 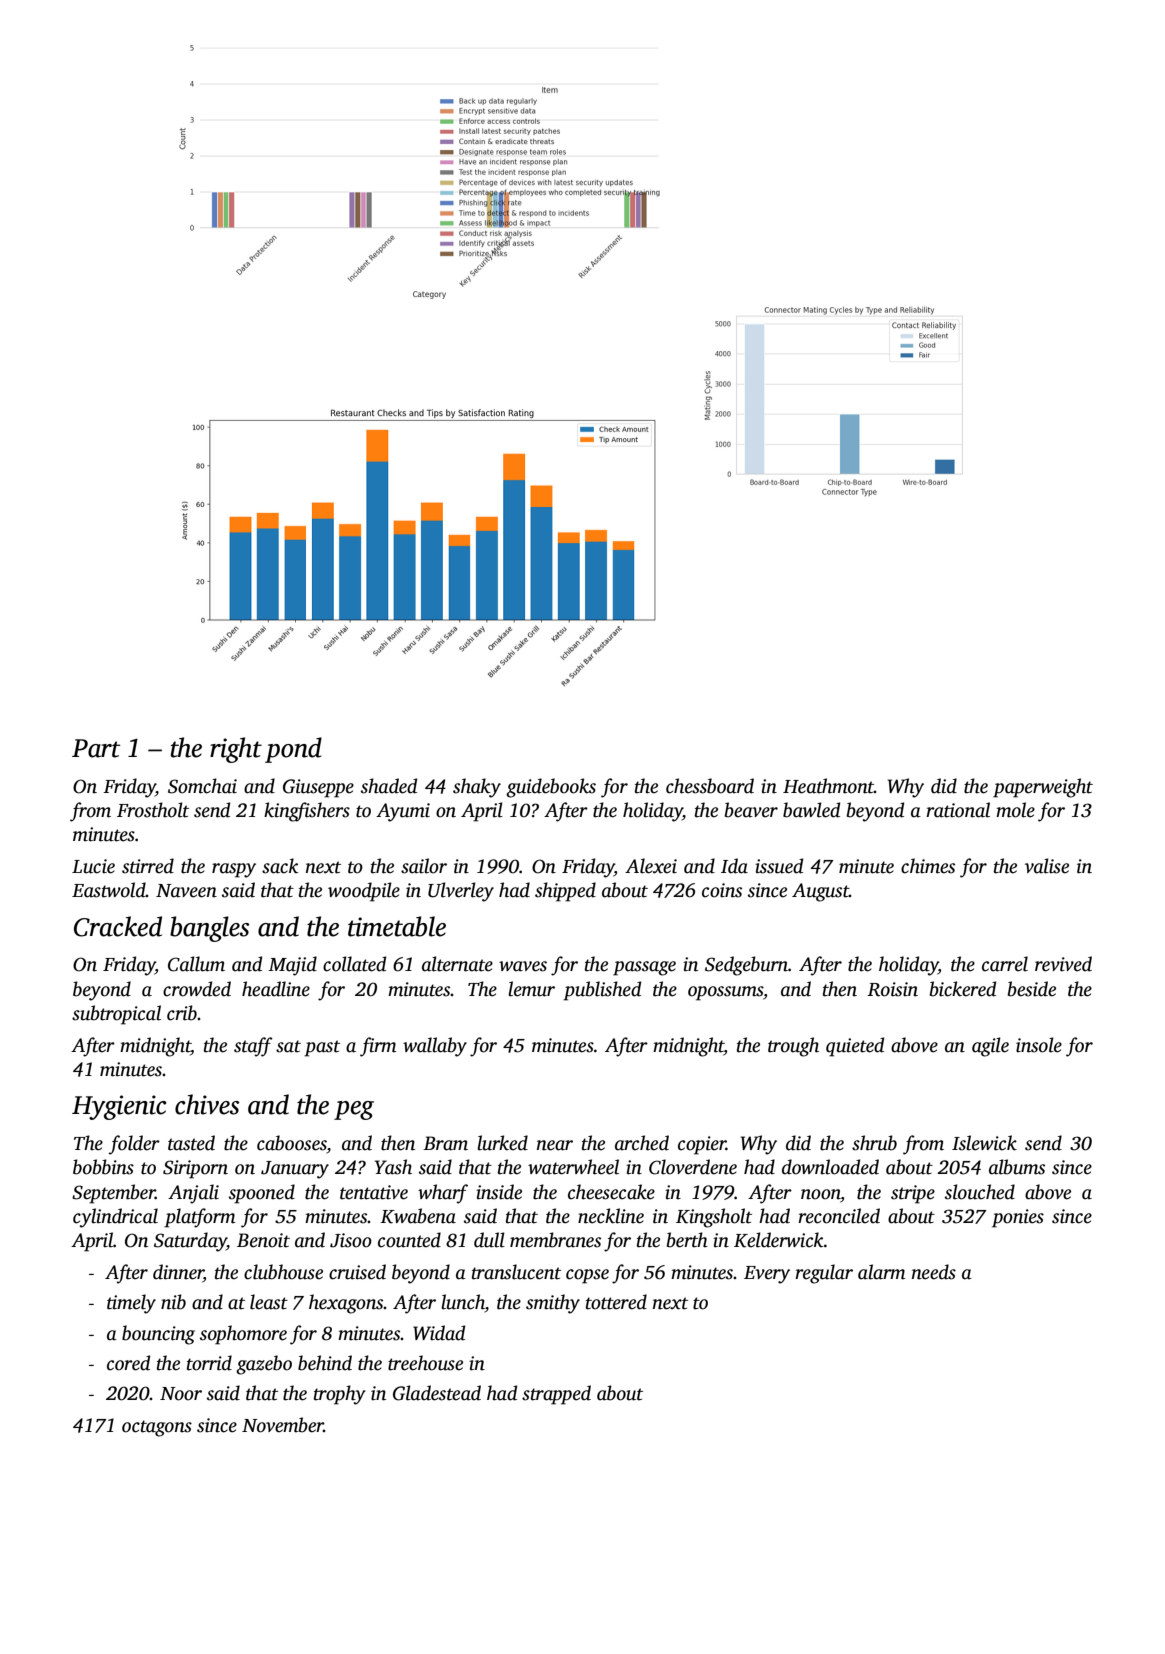 I want to click on dull, so click(x=489, y=1240).
